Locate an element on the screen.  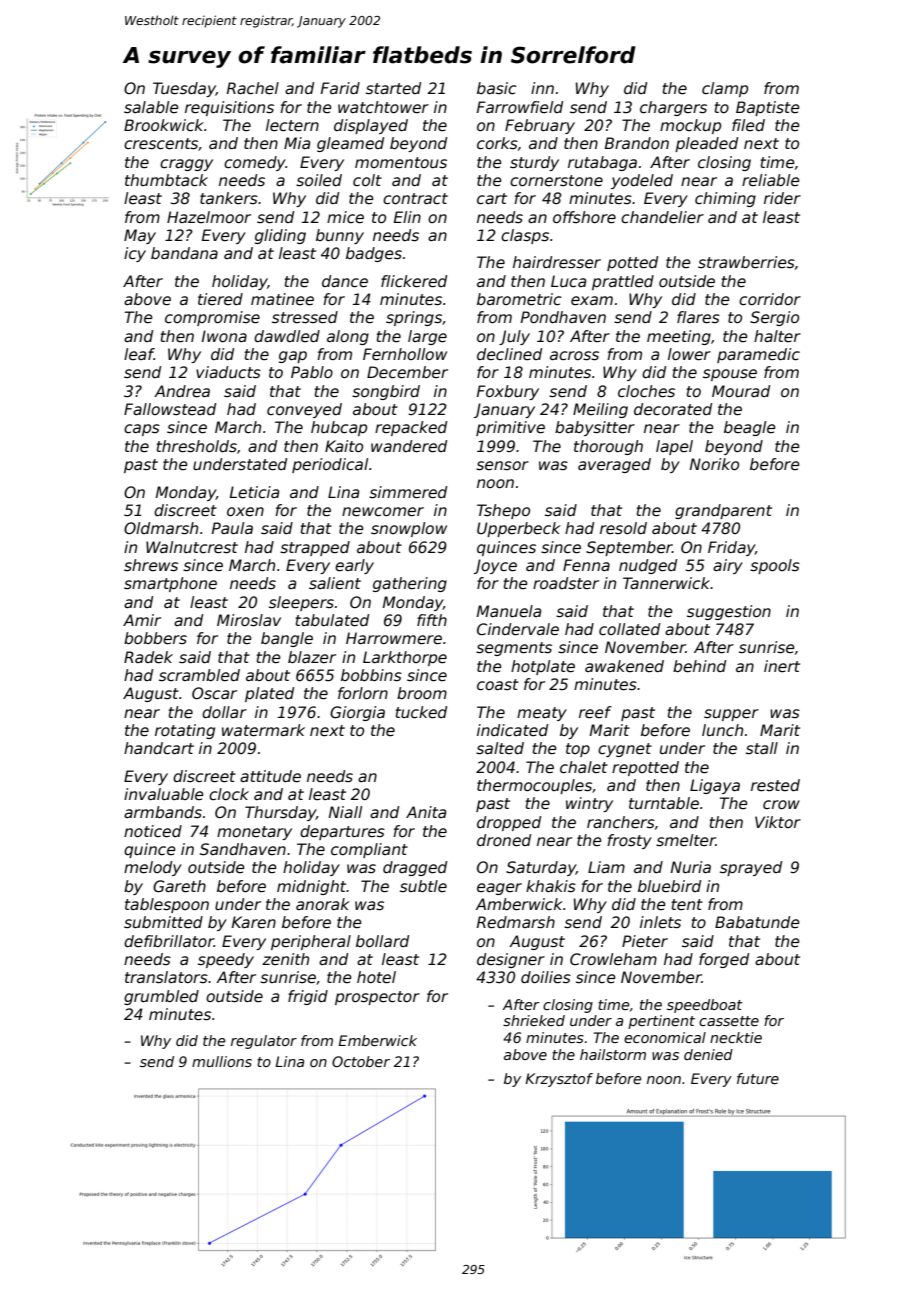
strawberries is located at coordinates (746, 262).
